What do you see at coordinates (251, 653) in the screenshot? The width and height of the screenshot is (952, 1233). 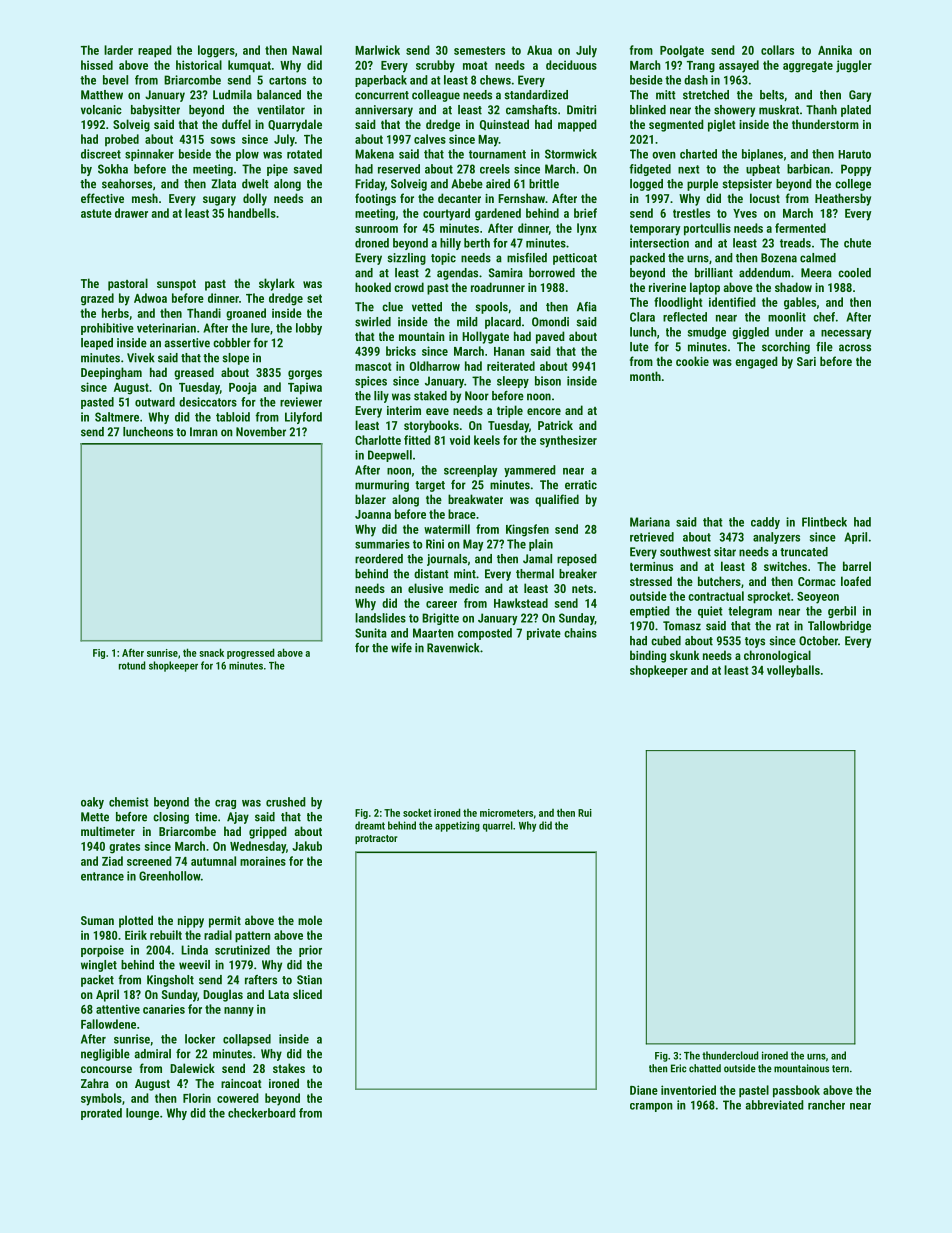 I see `progressed` at bounding box center [251, 653].
